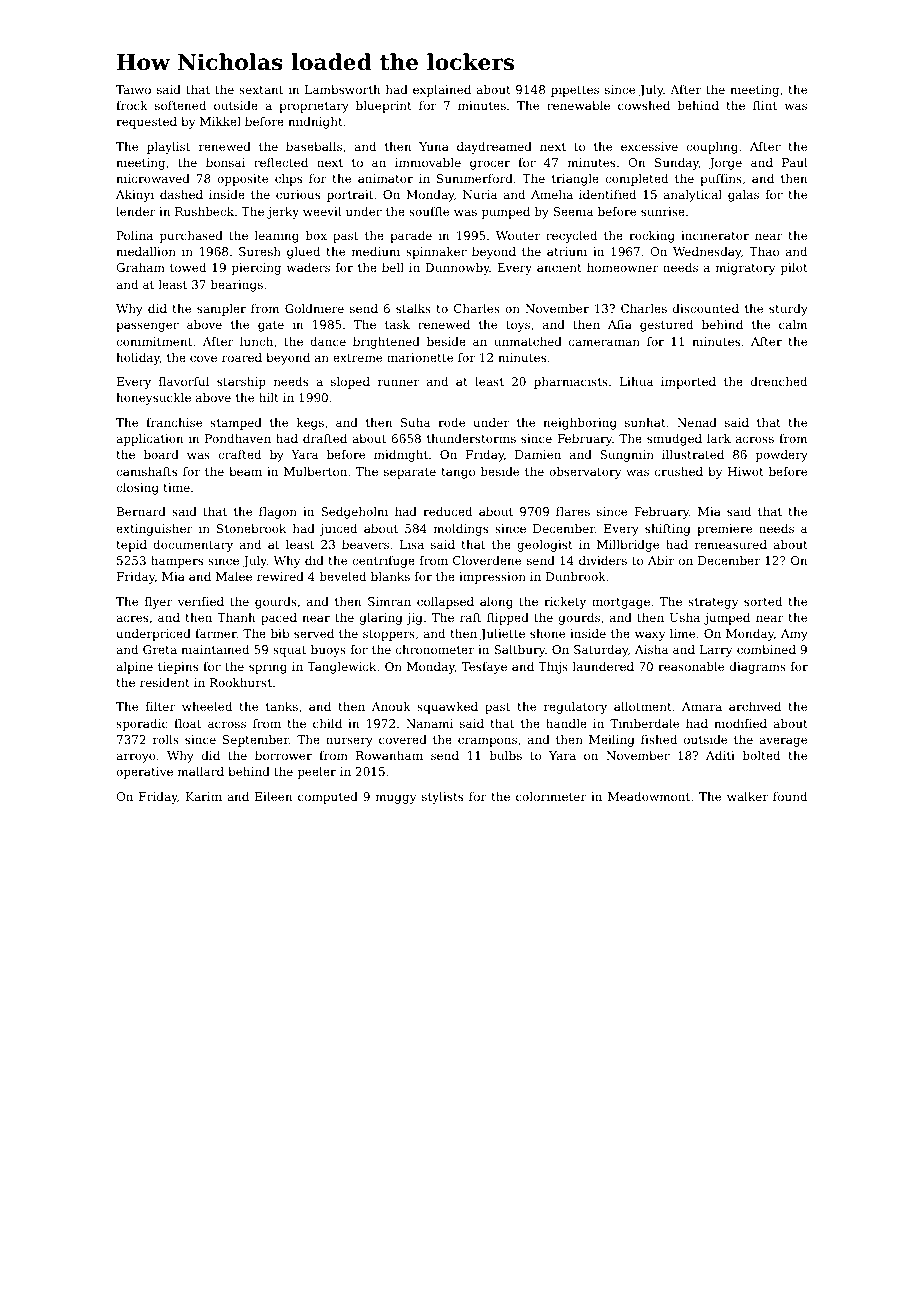  What do you see at coordinates (225, 162) in the screenshot?
I see `bonsai` at bounding box center [225, 162].
